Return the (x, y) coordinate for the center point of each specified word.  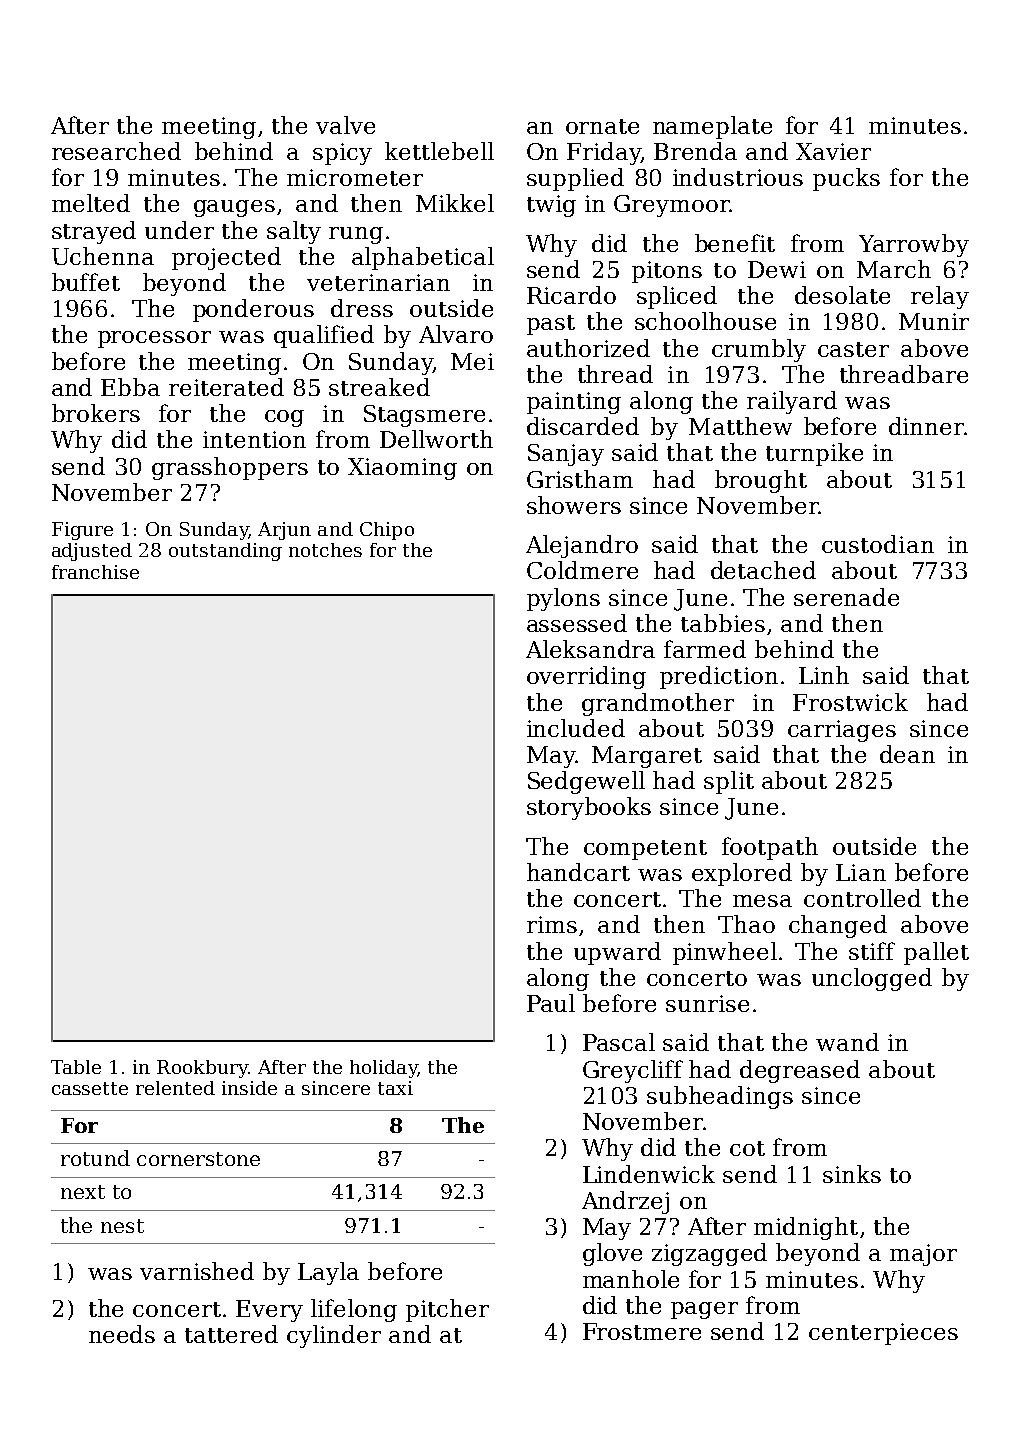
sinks (852, 1174)
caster (853, 349)
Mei (472, 361)
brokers (96, 413)
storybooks (589, 808)
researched (116, 151)
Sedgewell (586, 782)
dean (907, 754)
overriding (586, 677)
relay (940, 297)
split (729, 782)
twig (551, 206)
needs (122, 1334)
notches (325, 550)
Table (76, 1067)
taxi (395, 1088)
